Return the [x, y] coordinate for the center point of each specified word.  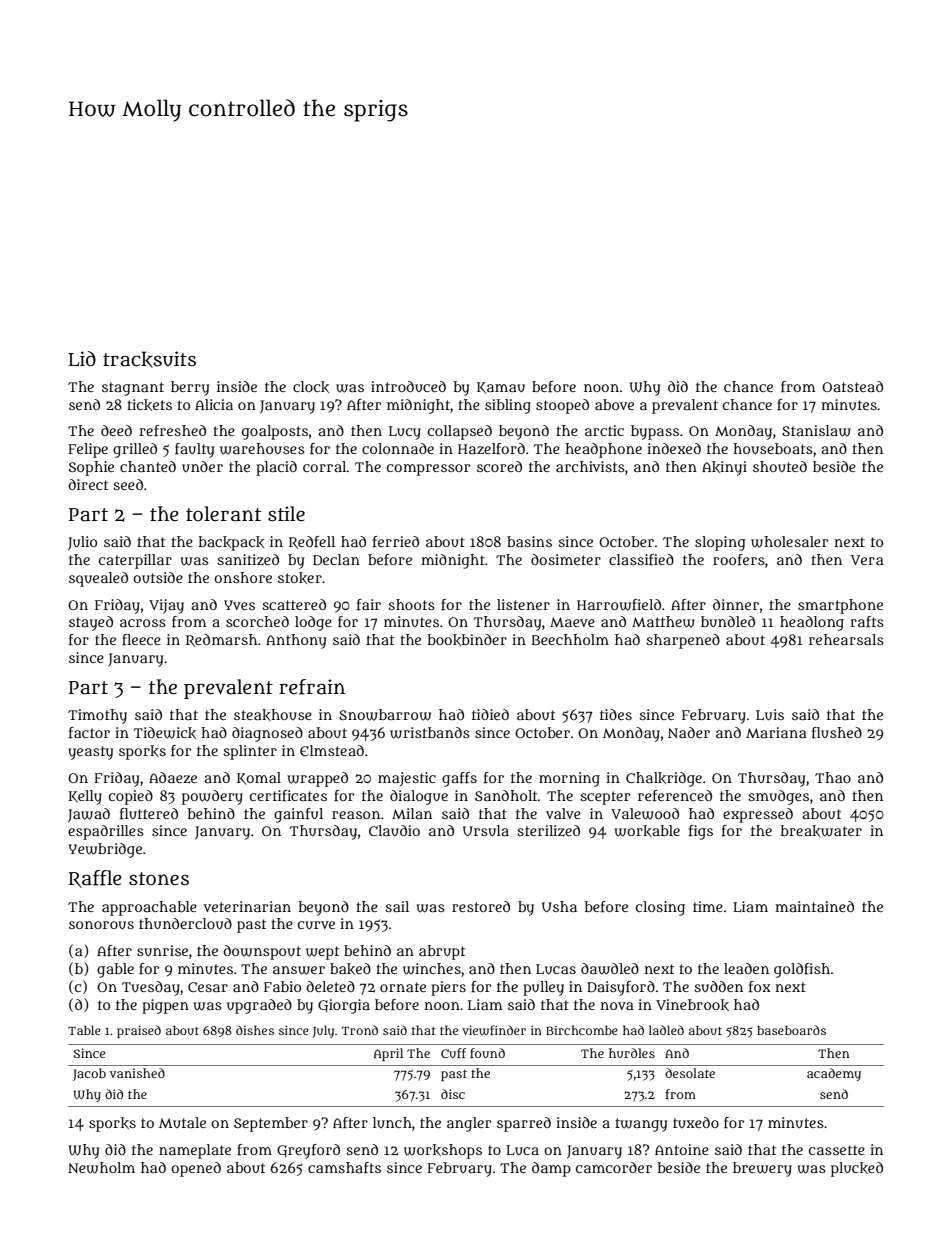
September [271, 1124]
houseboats [773, 448]
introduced [408, 386]
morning [569, 779]
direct [88, 484]
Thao [833, 777]
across [143, 623]
